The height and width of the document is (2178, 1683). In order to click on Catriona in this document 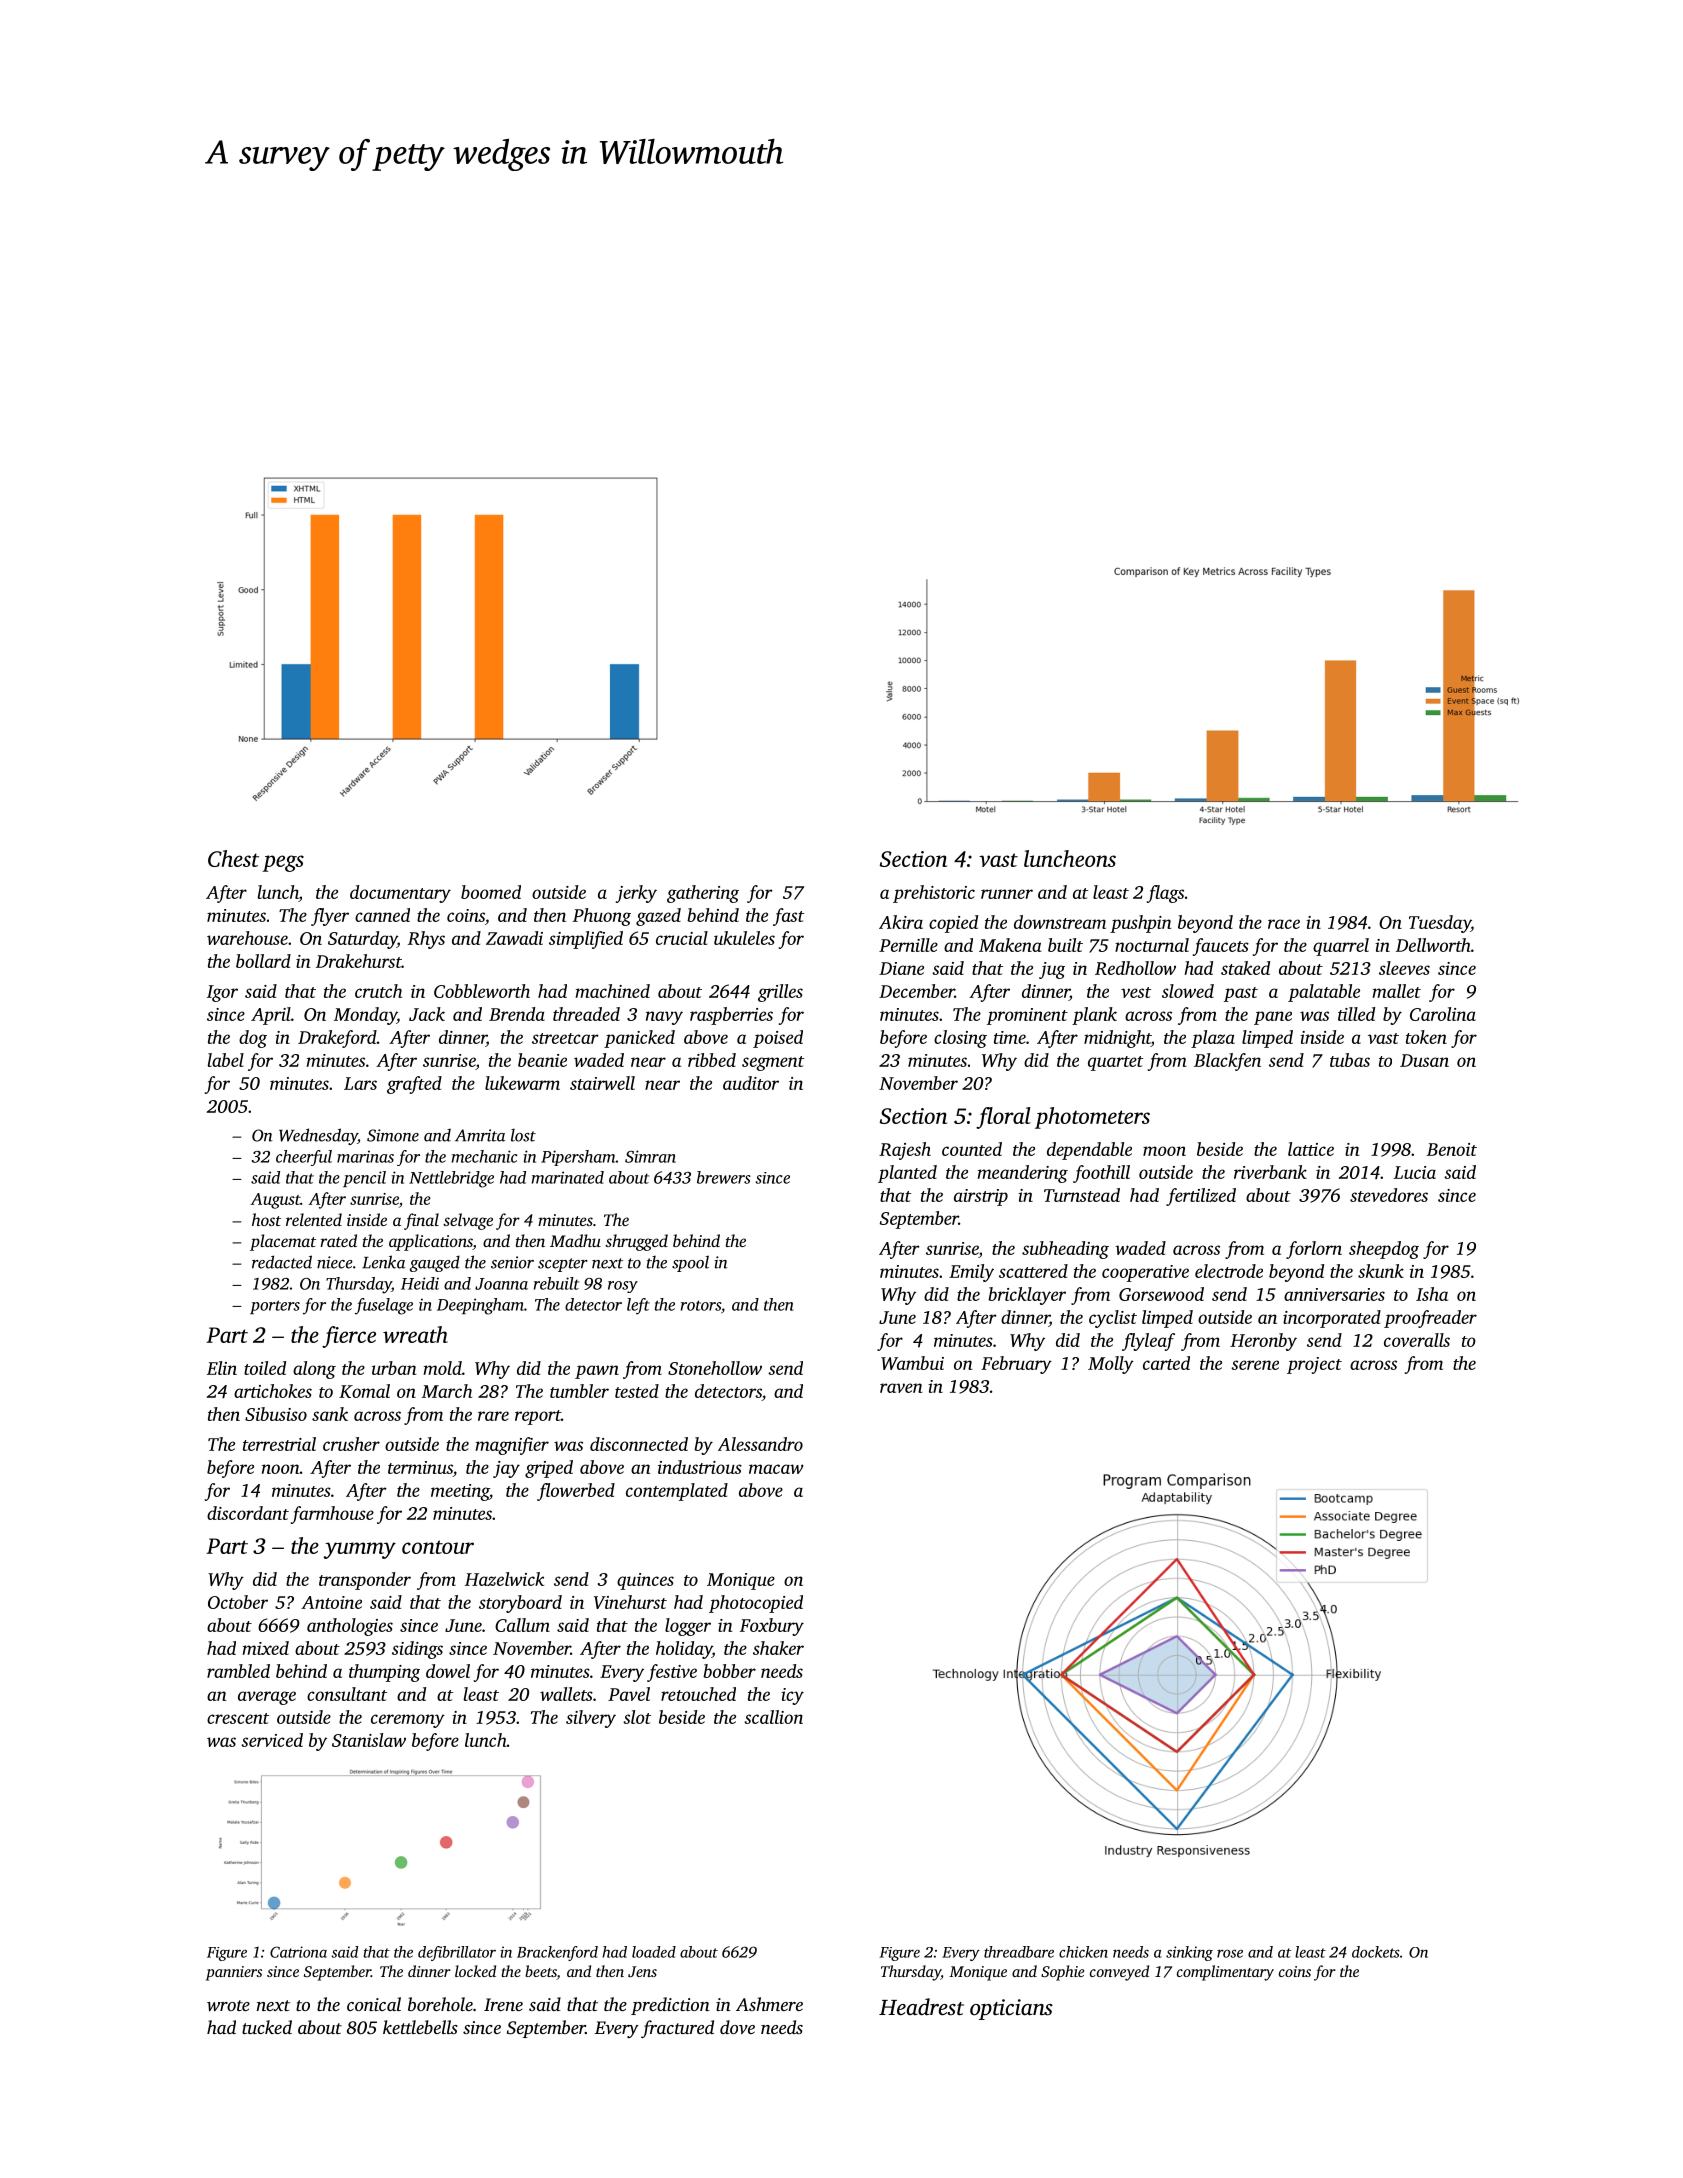, I will do `click(298, 1952)`.
